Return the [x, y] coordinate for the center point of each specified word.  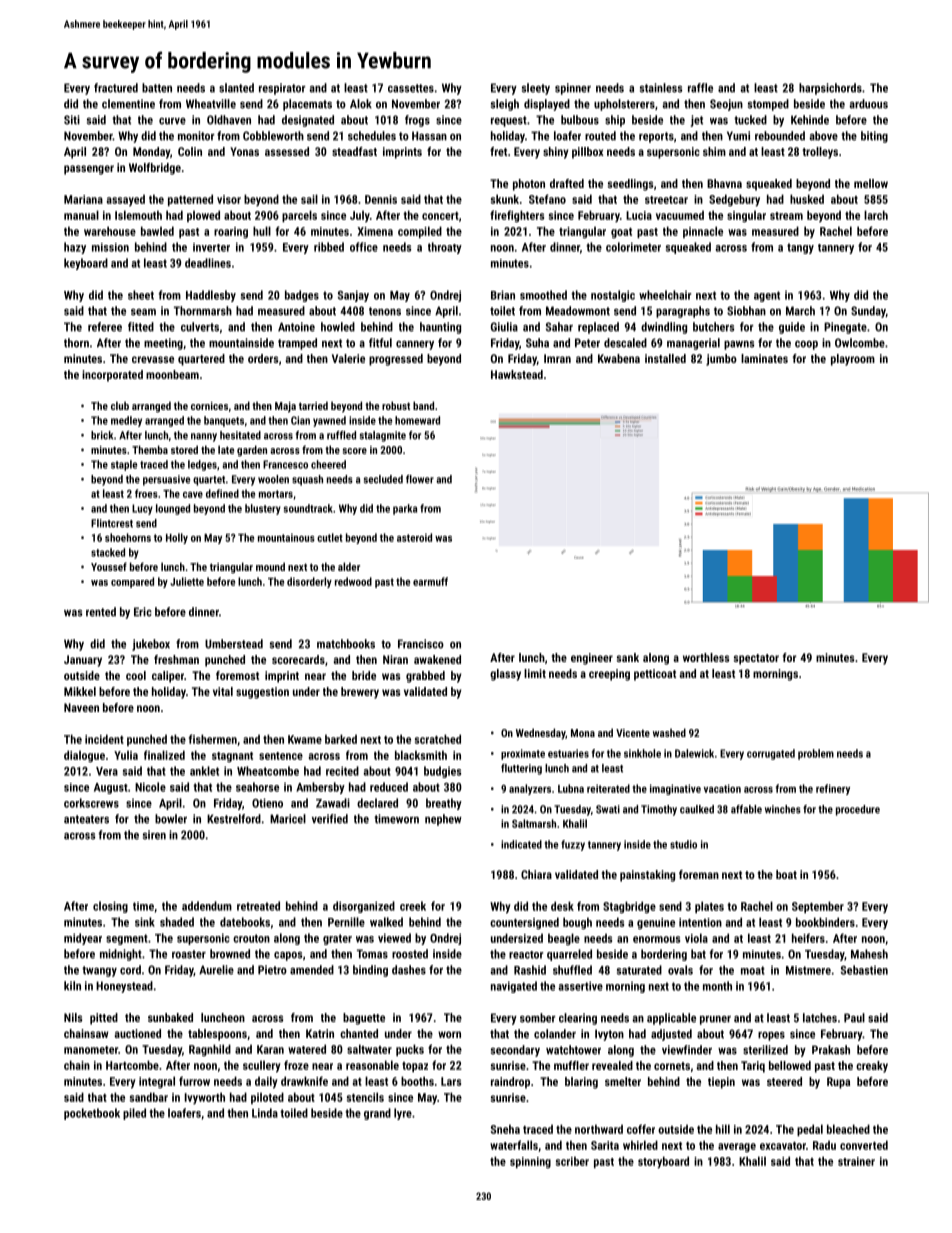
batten [157, 88]
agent [767, 296]
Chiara [536, 874]
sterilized [765, 1050]
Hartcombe [132, 1065]
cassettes [411, 88]
